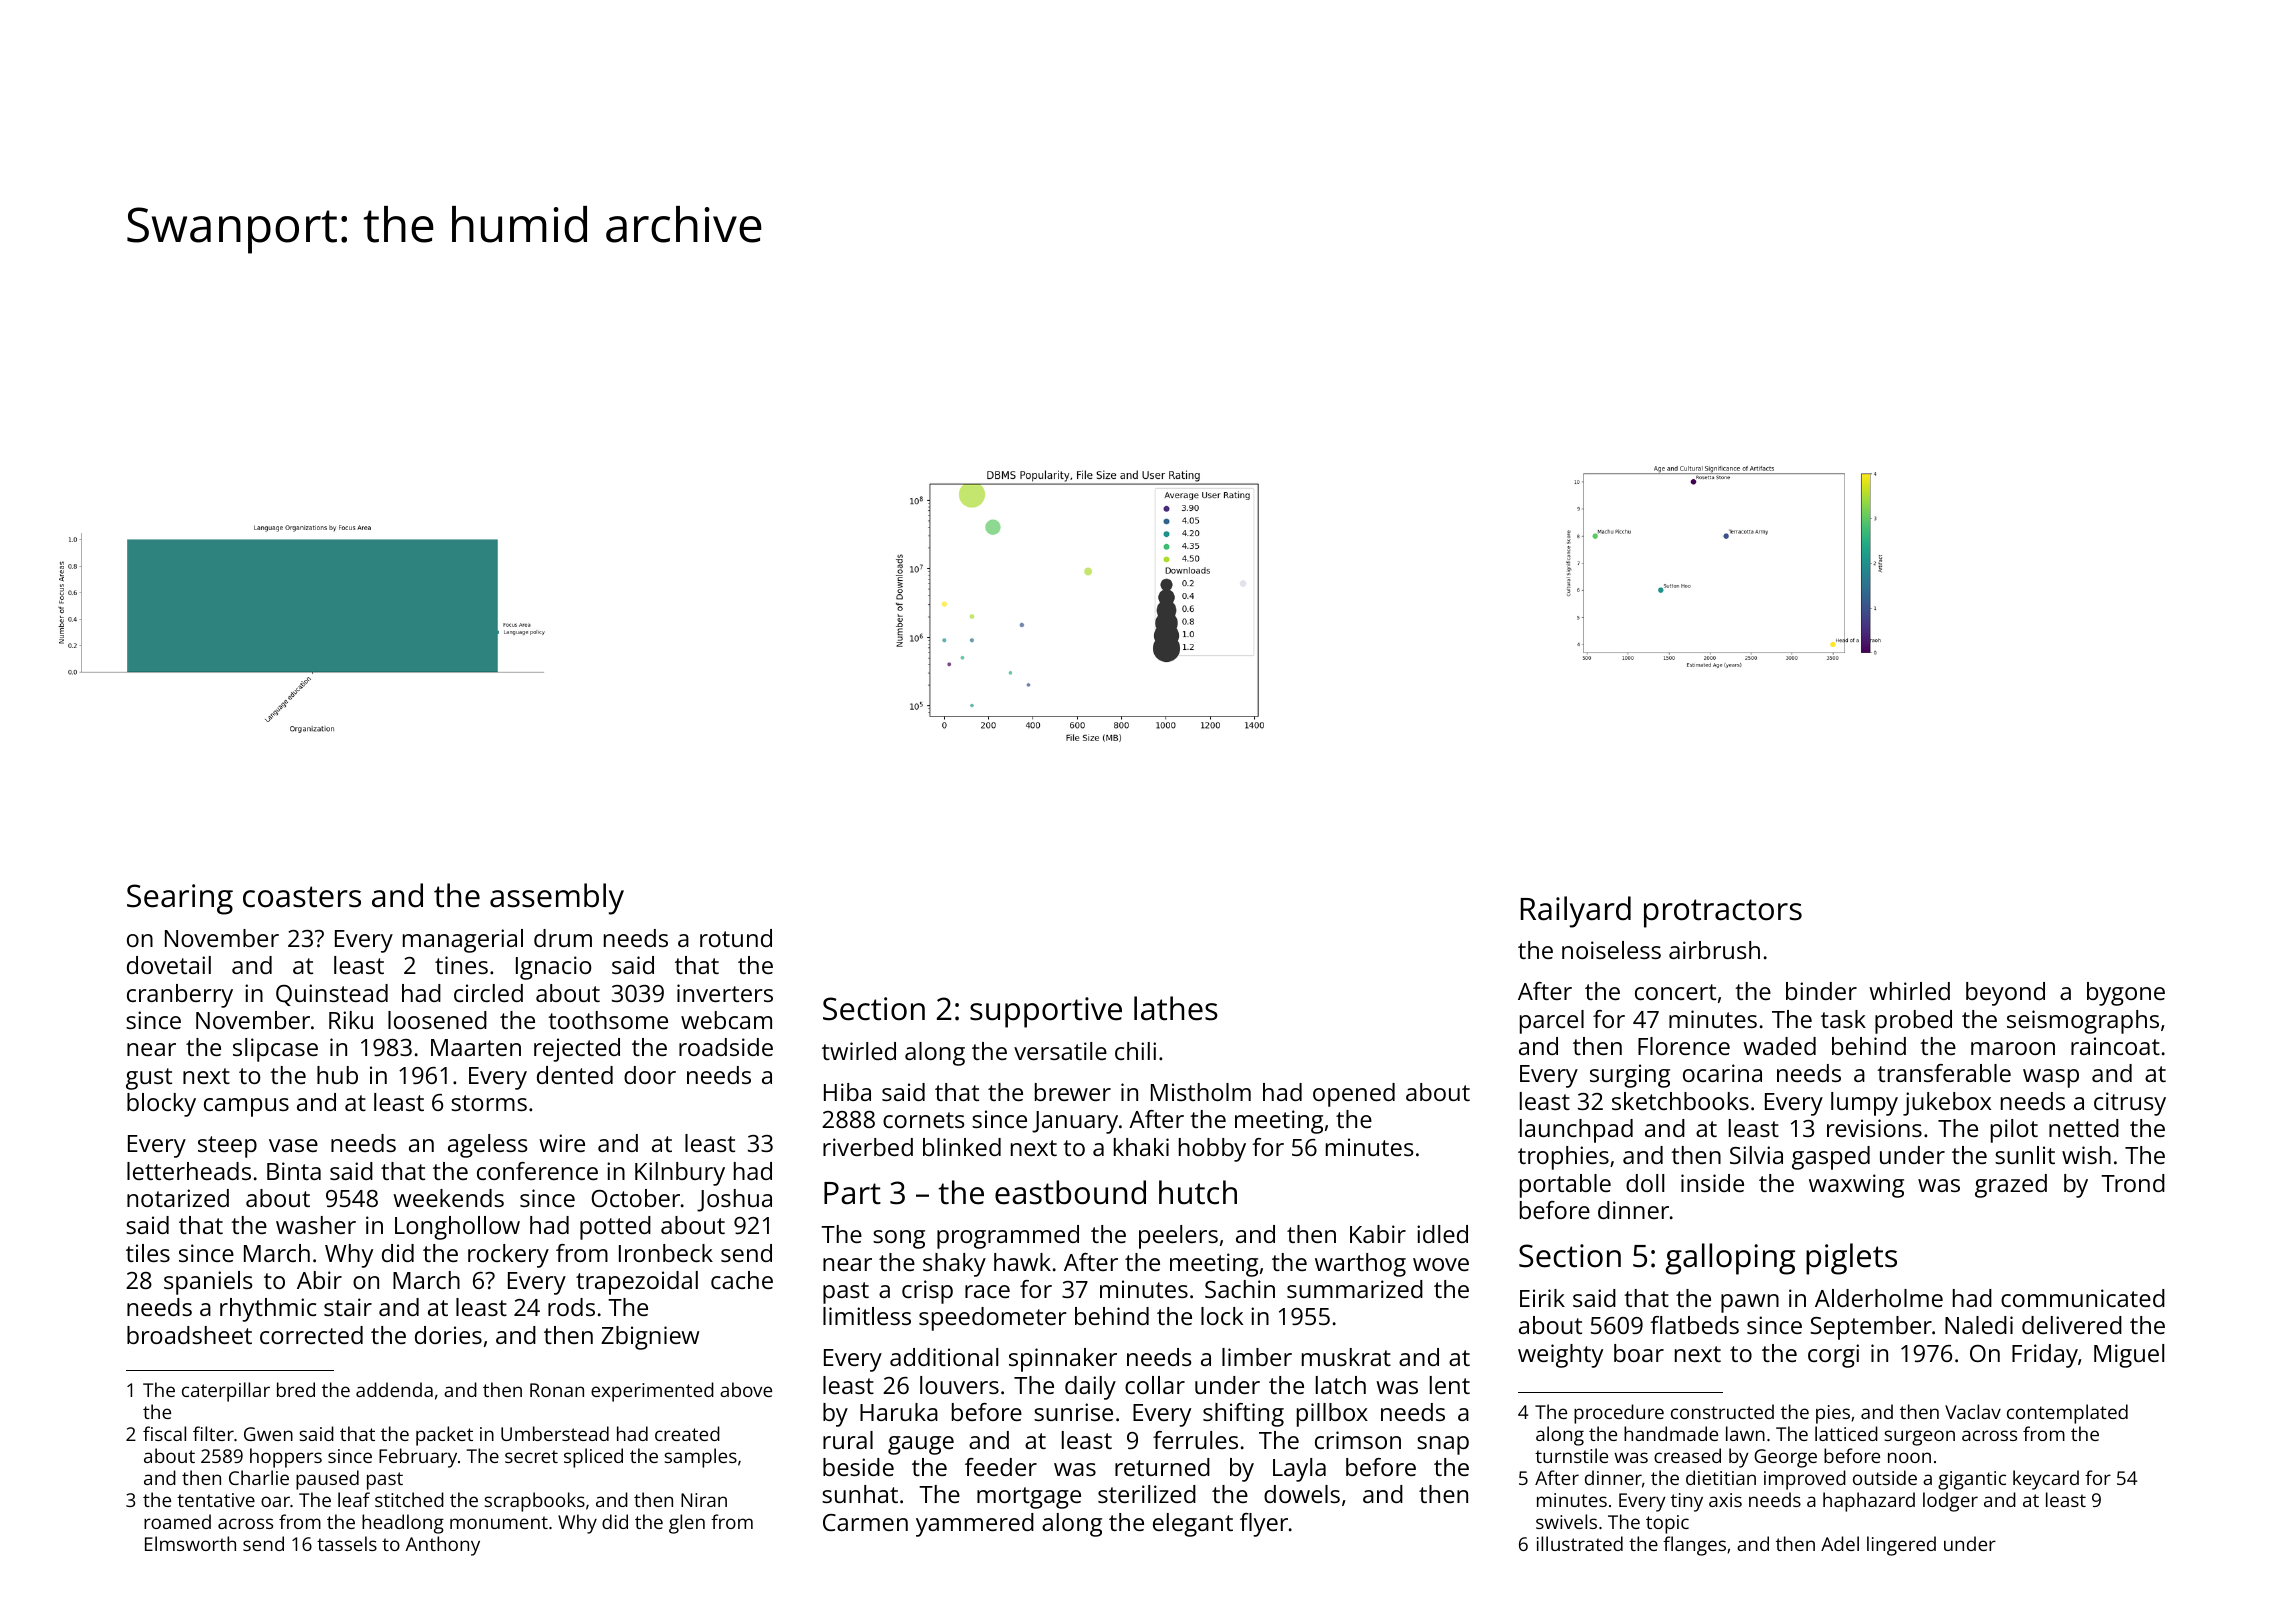 The width and height of the screenshot is (2292, 1620). What do you see at coordinates (164, 1433) in the screenshot?
I see `fiscal` at bounding box center [164, 1433].
